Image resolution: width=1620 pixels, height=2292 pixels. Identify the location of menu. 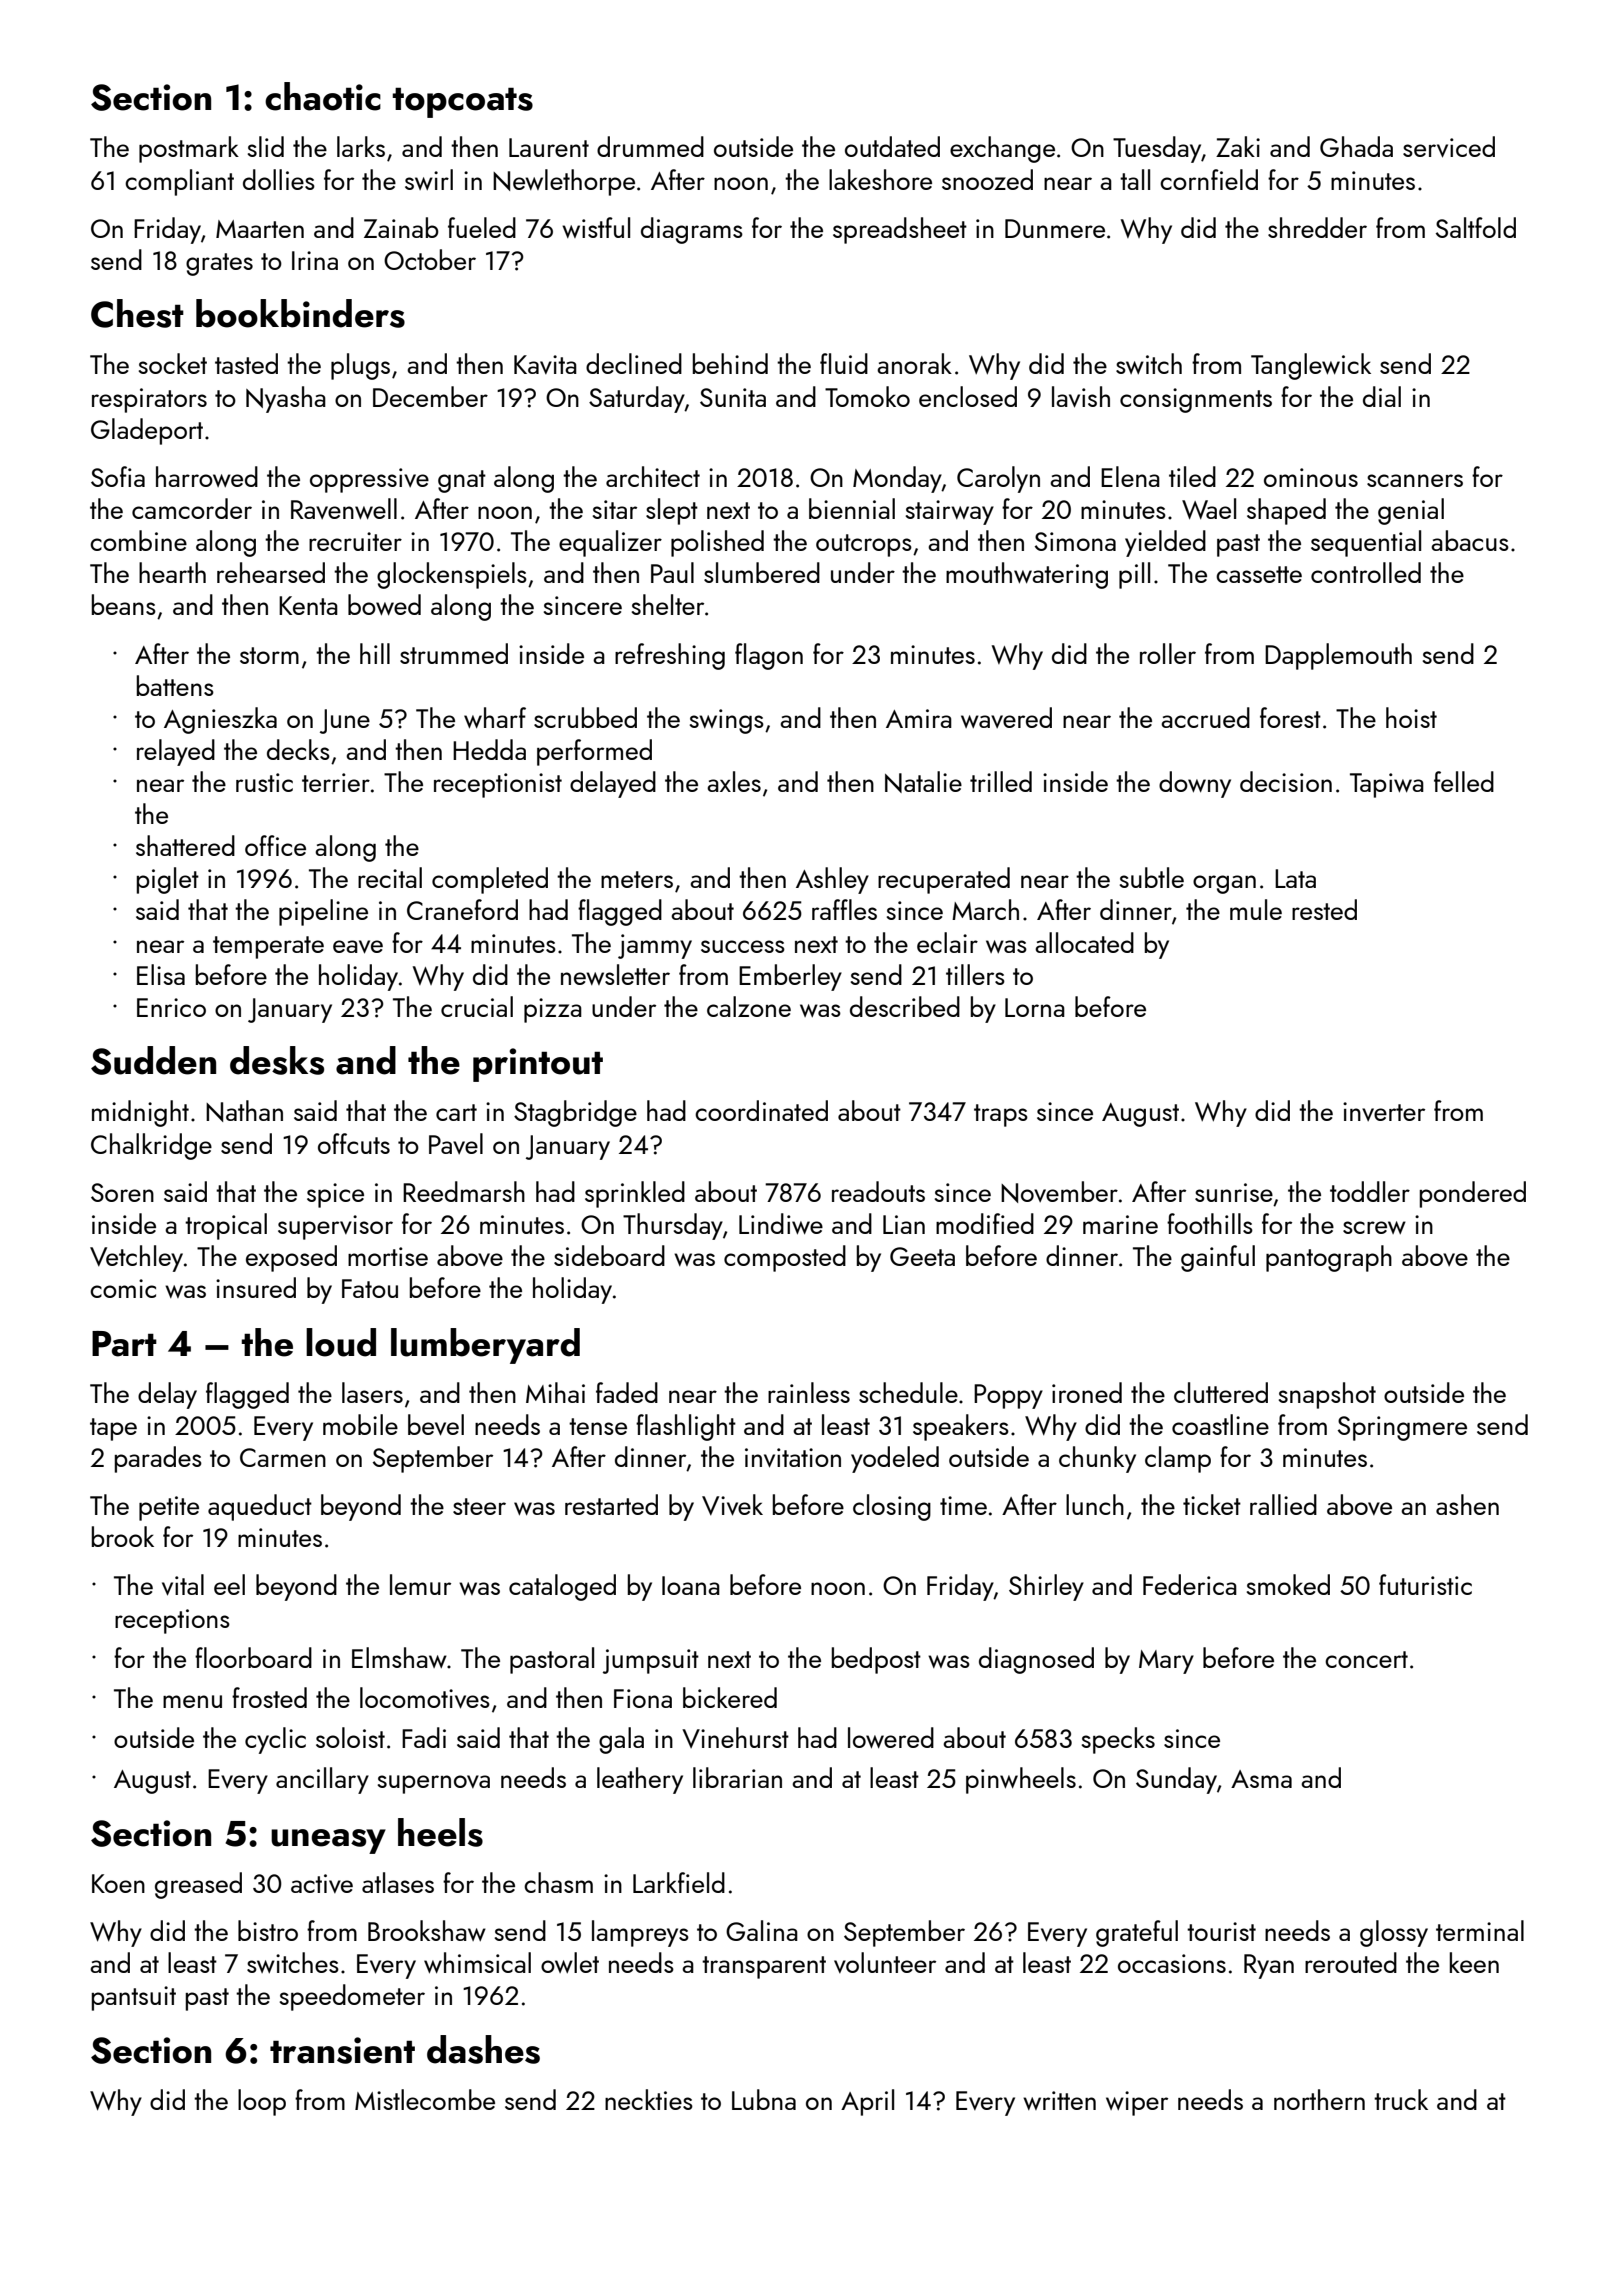
(192, 1701).
